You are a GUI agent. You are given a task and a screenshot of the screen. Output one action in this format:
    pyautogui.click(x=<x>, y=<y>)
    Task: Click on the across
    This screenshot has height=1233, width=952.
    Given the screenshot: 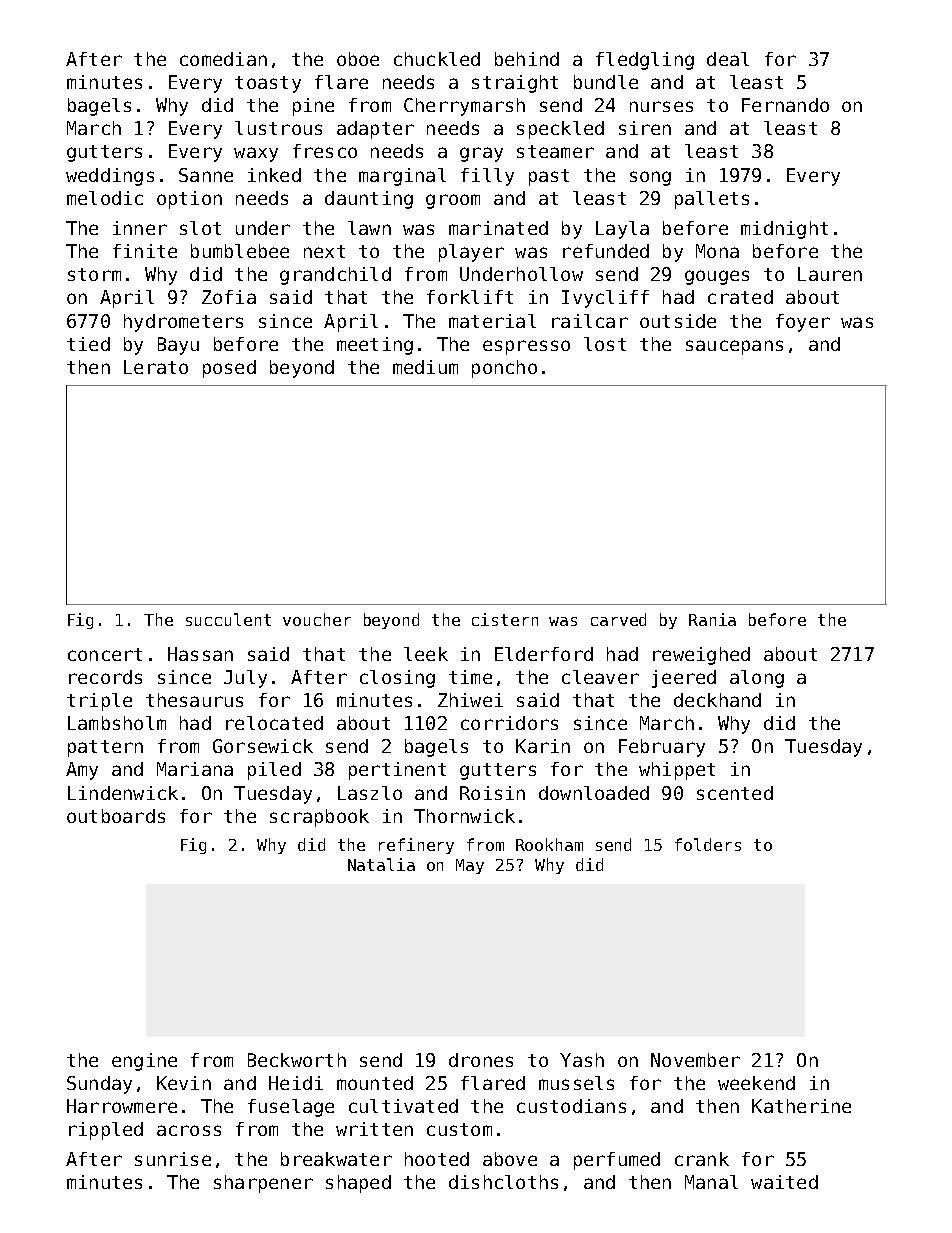 What is the action you would take?
    pyautogui.click(x=189, y=1130)
